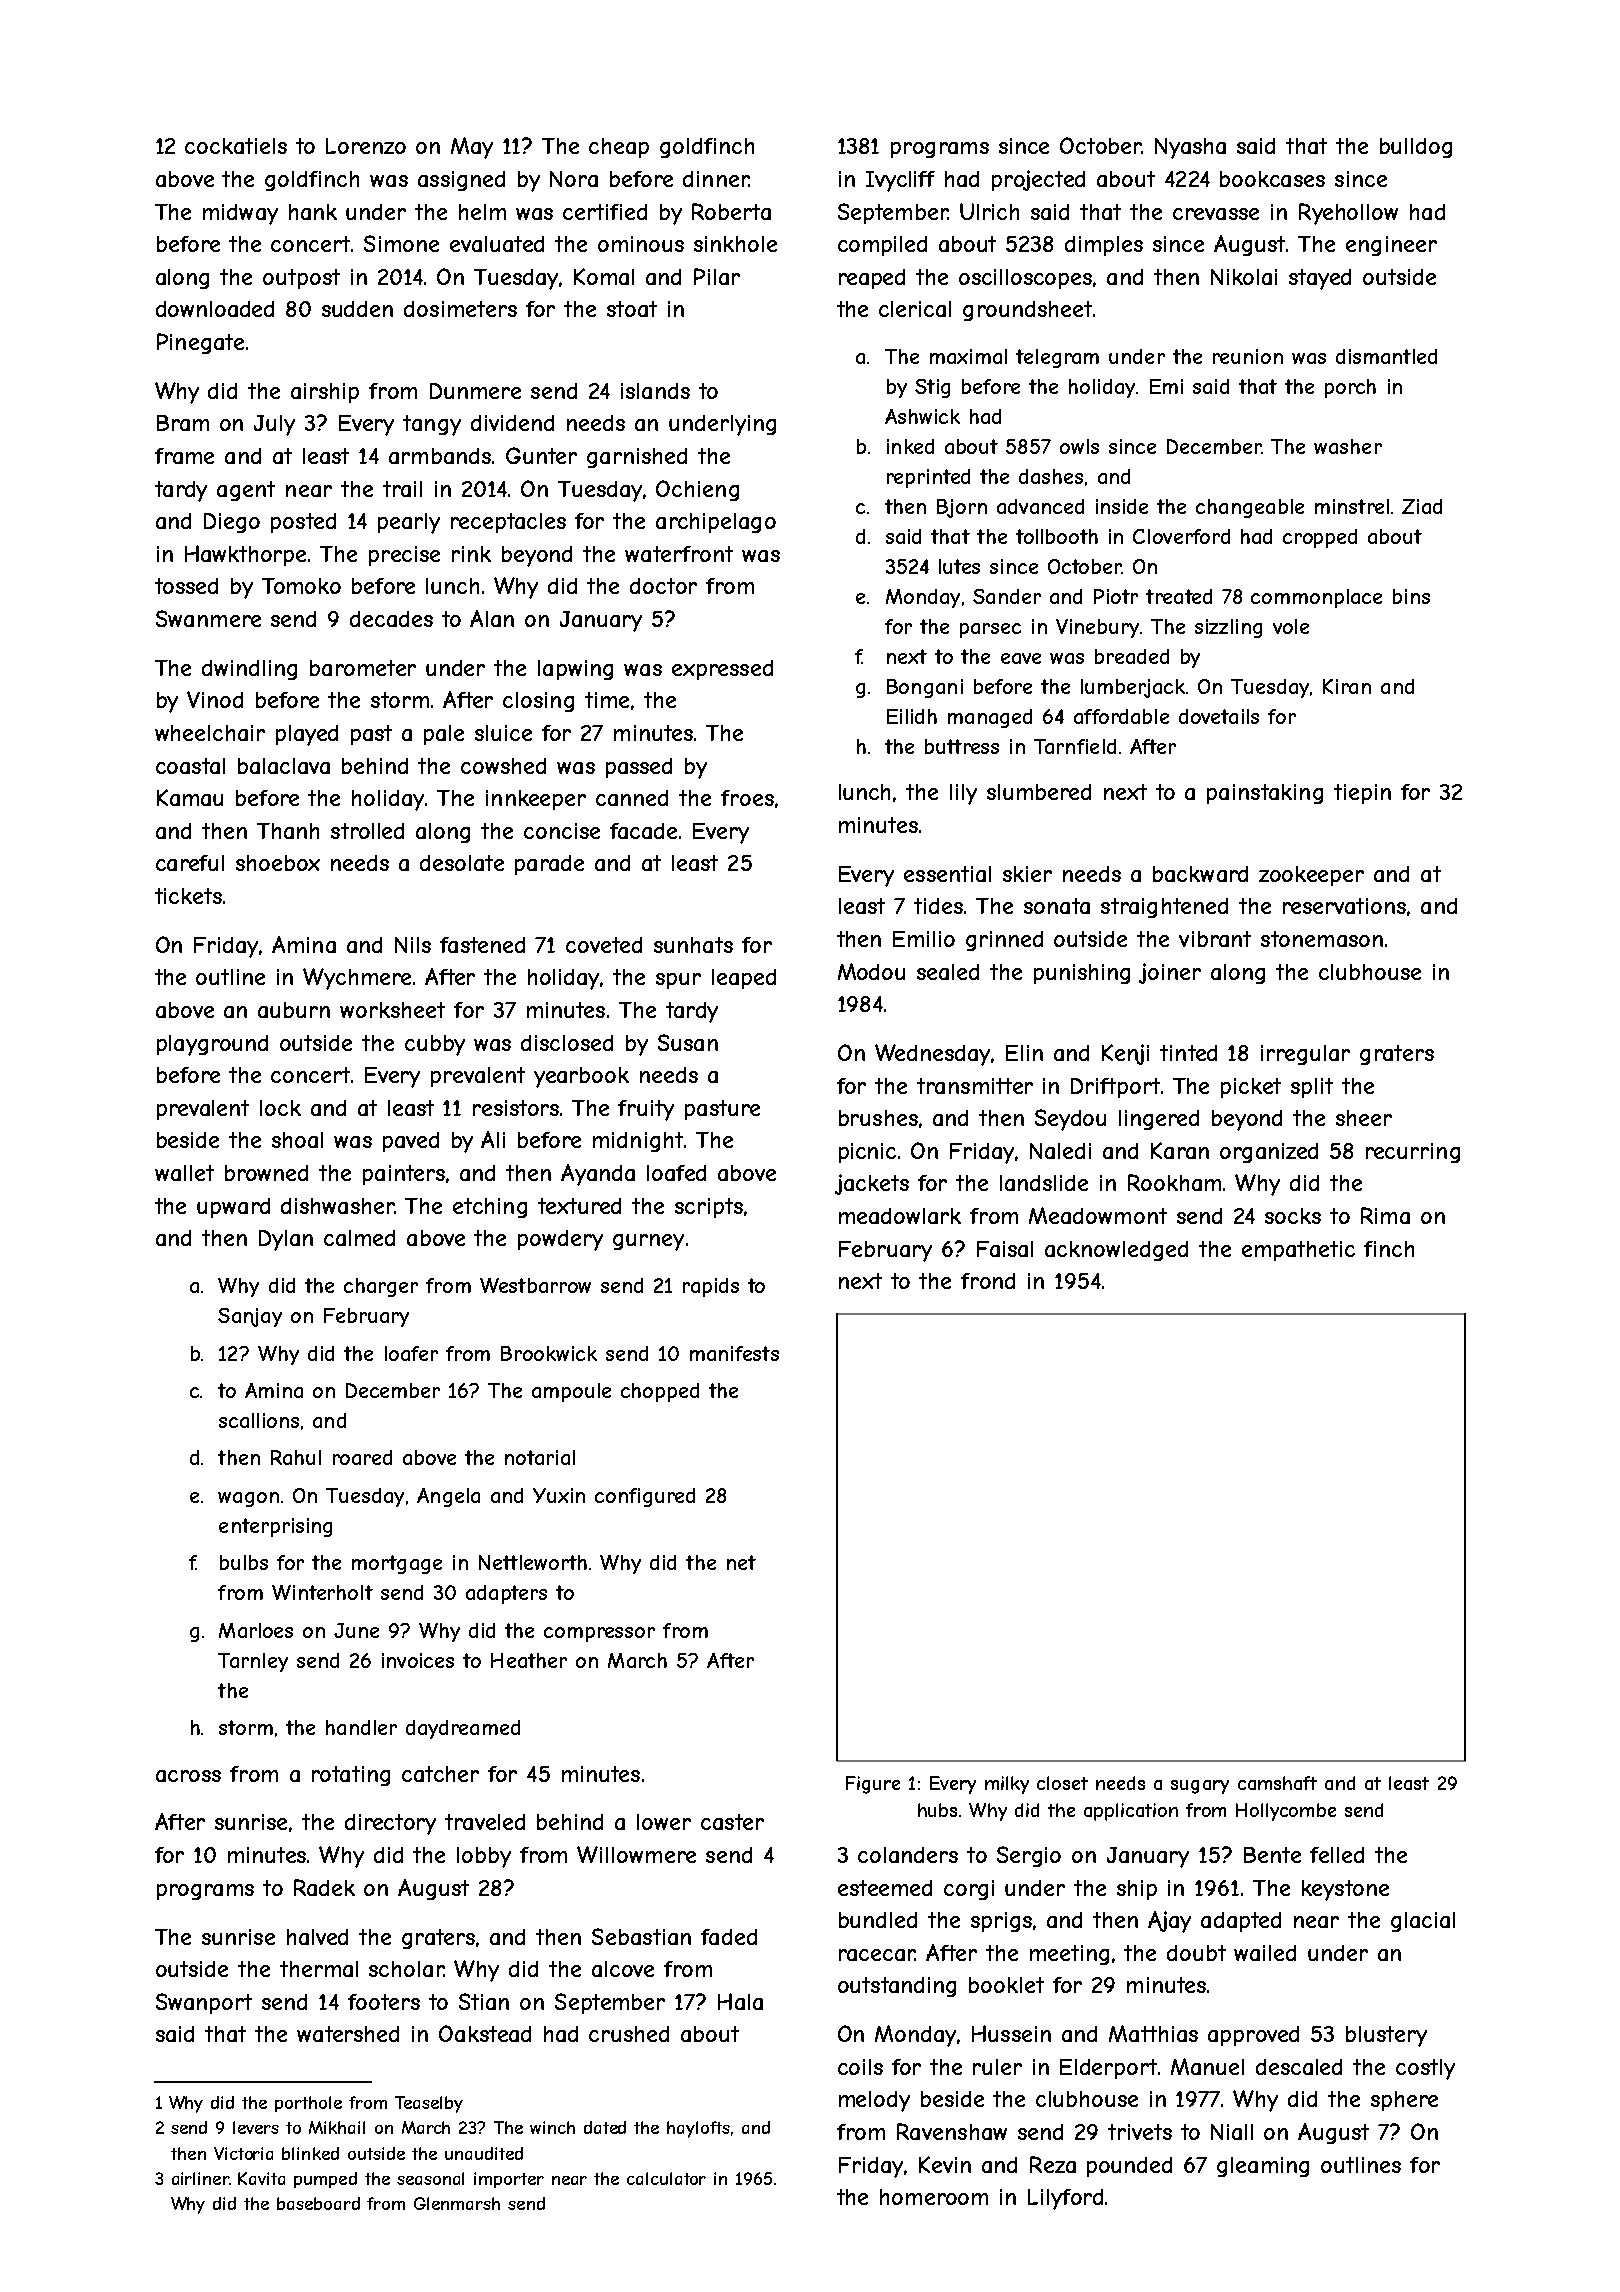 The width and height of the screenshot is (1620, 2292). I want to click on frond, so click(988, 1281).
